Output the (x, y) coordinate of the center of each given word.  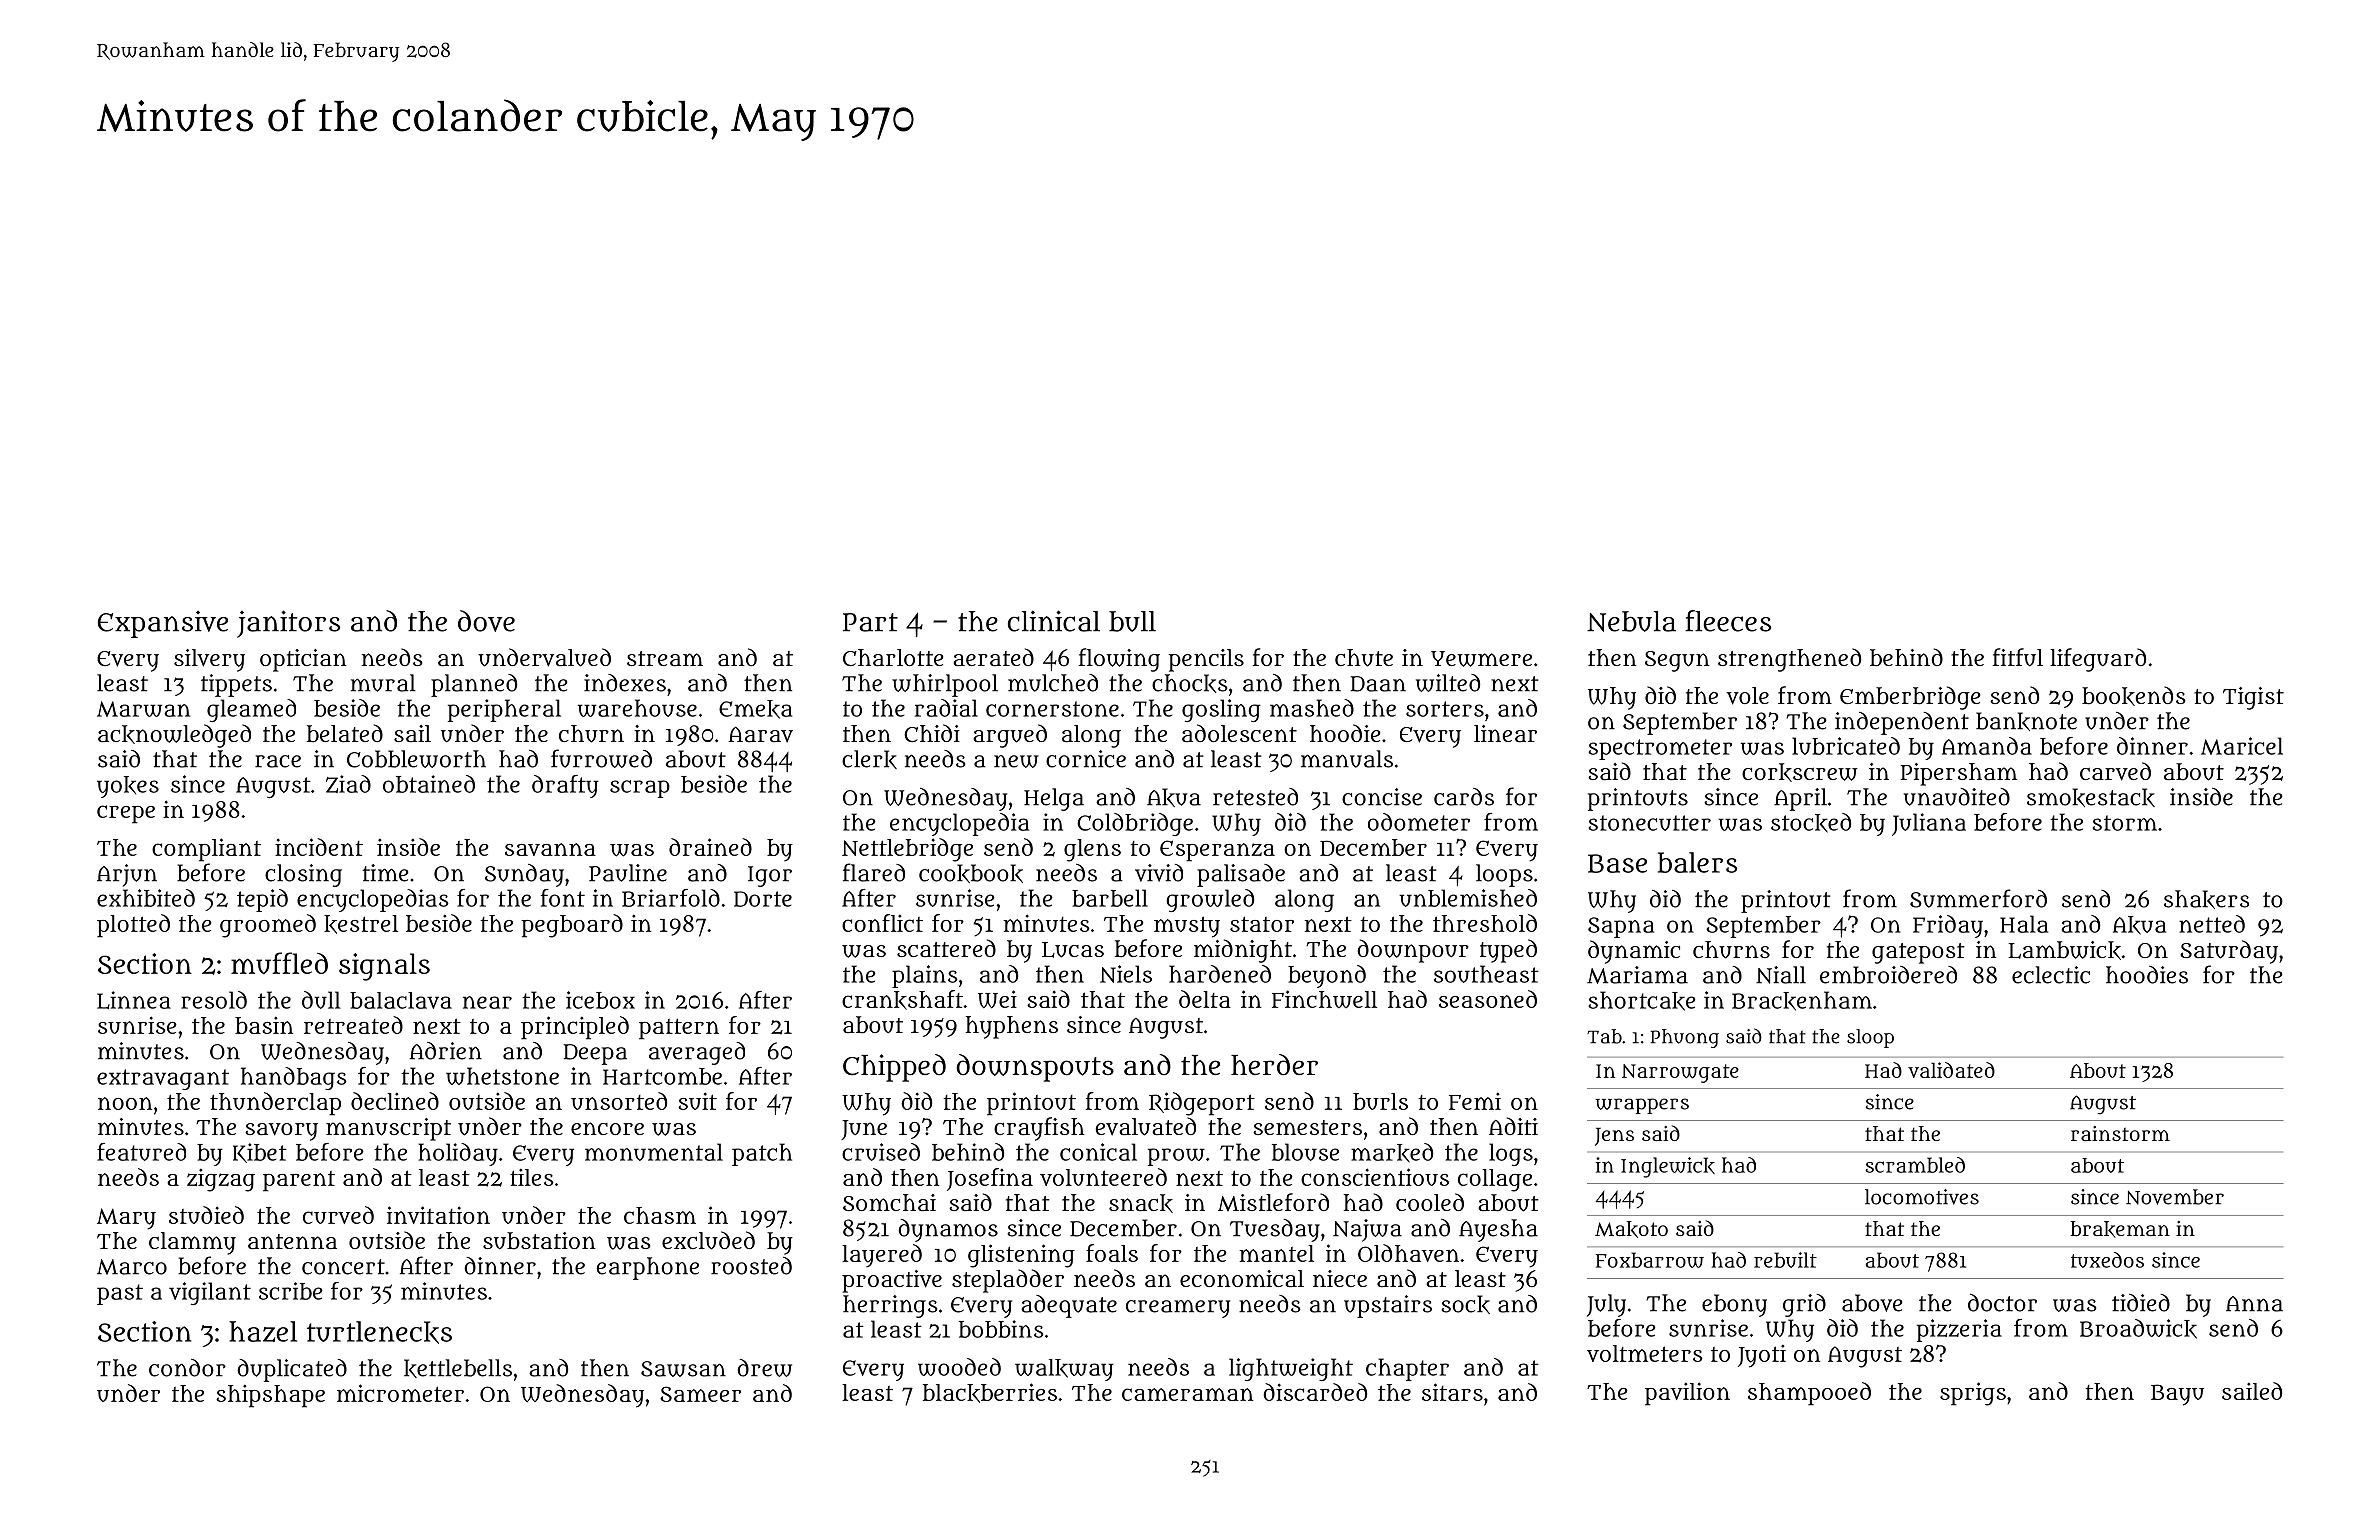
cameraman (1187, 1394)
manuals (1347, 759)
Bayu (2177, 1395)
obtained (429, 784)
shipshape (270, 1396)
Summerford (1978, 898)
